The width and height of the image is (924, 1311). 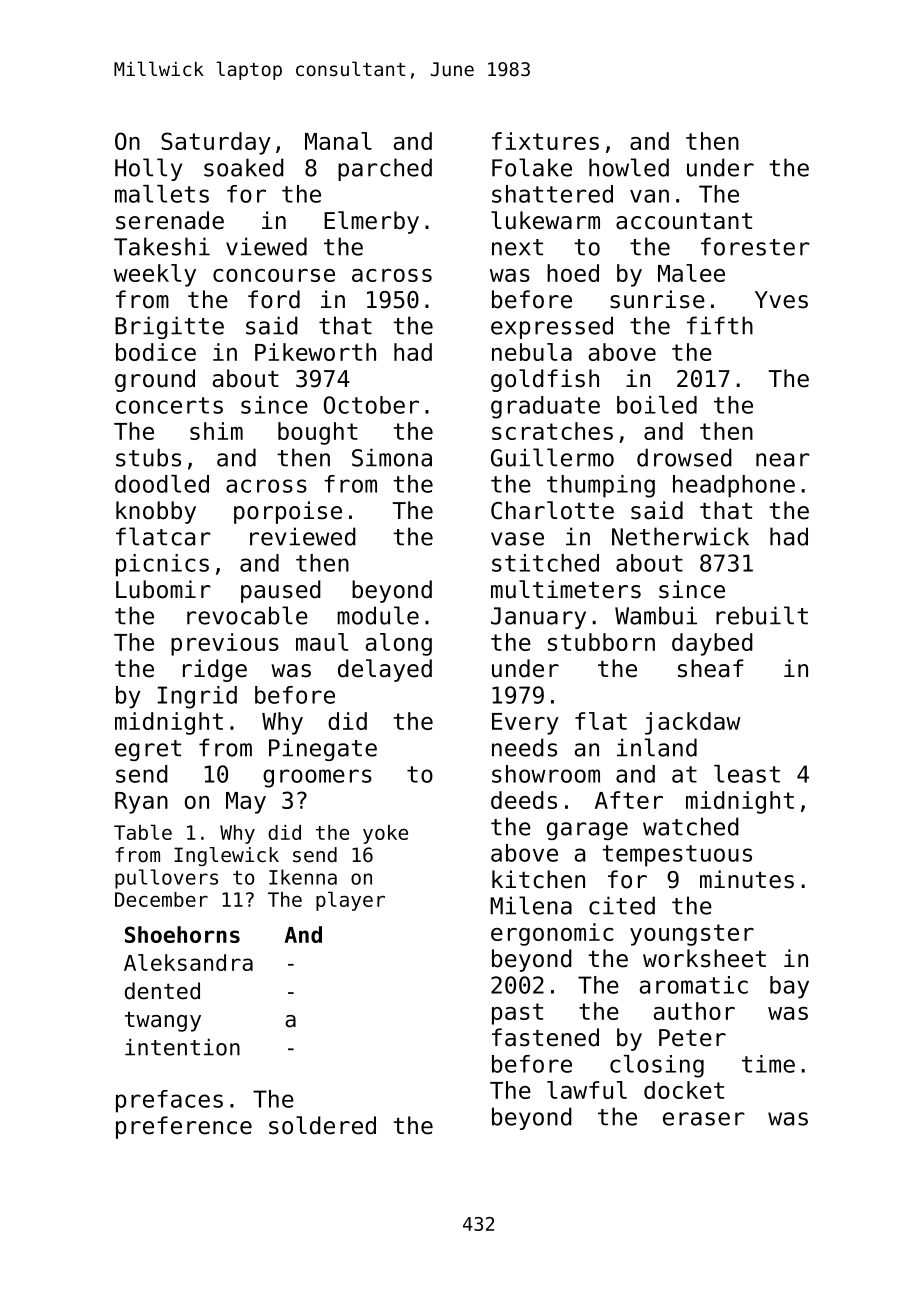 I want to click on cited, so click(x=622, y=905).
